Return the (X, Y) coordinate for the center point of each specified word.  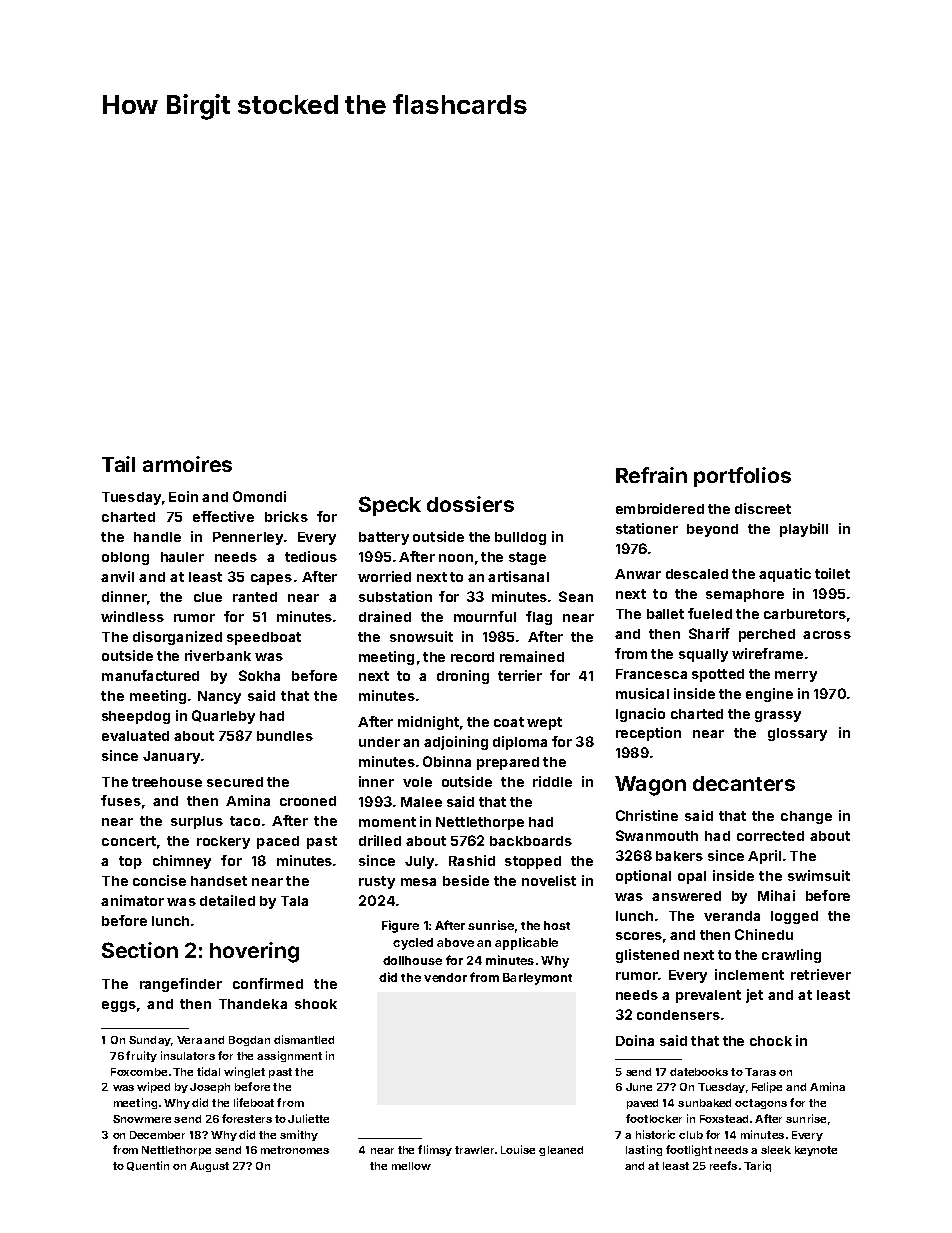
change (806, 817)
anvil (117, 576)
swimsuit (819, 875)
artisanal (518, 576)
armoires (187, 464)
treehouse (167, 782)
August (209, 1167)
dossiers (470, 504)
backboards (531, 841)
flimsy (435, 1150)
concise (159, 880)
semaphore (745, 595)
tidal (208, 1071)
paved (642, 1104)
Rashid (472, 860)
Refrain (651, 475)
